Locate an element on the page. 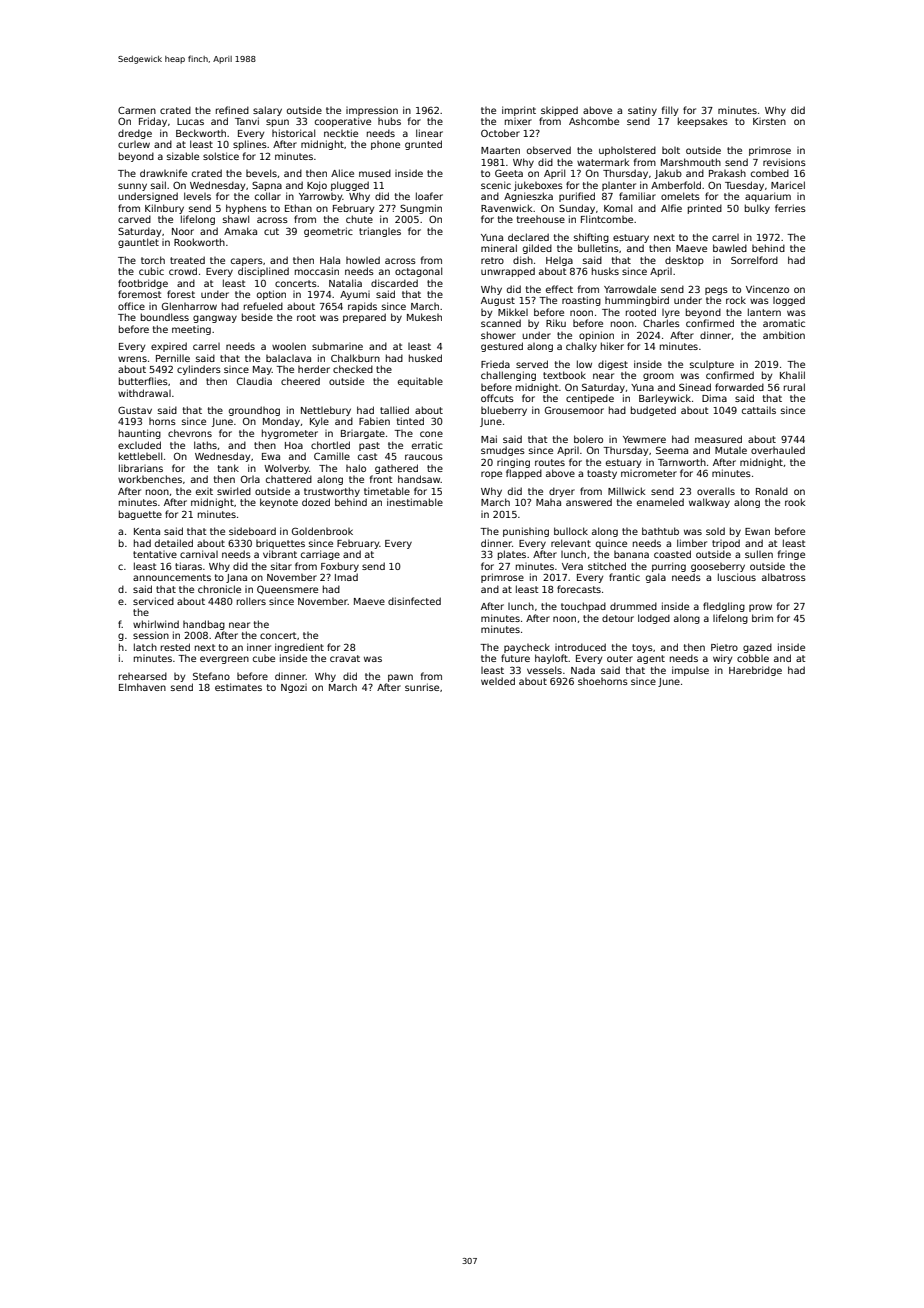 This document has height=1308, width=924. front is located at coordinates (381, 479).
